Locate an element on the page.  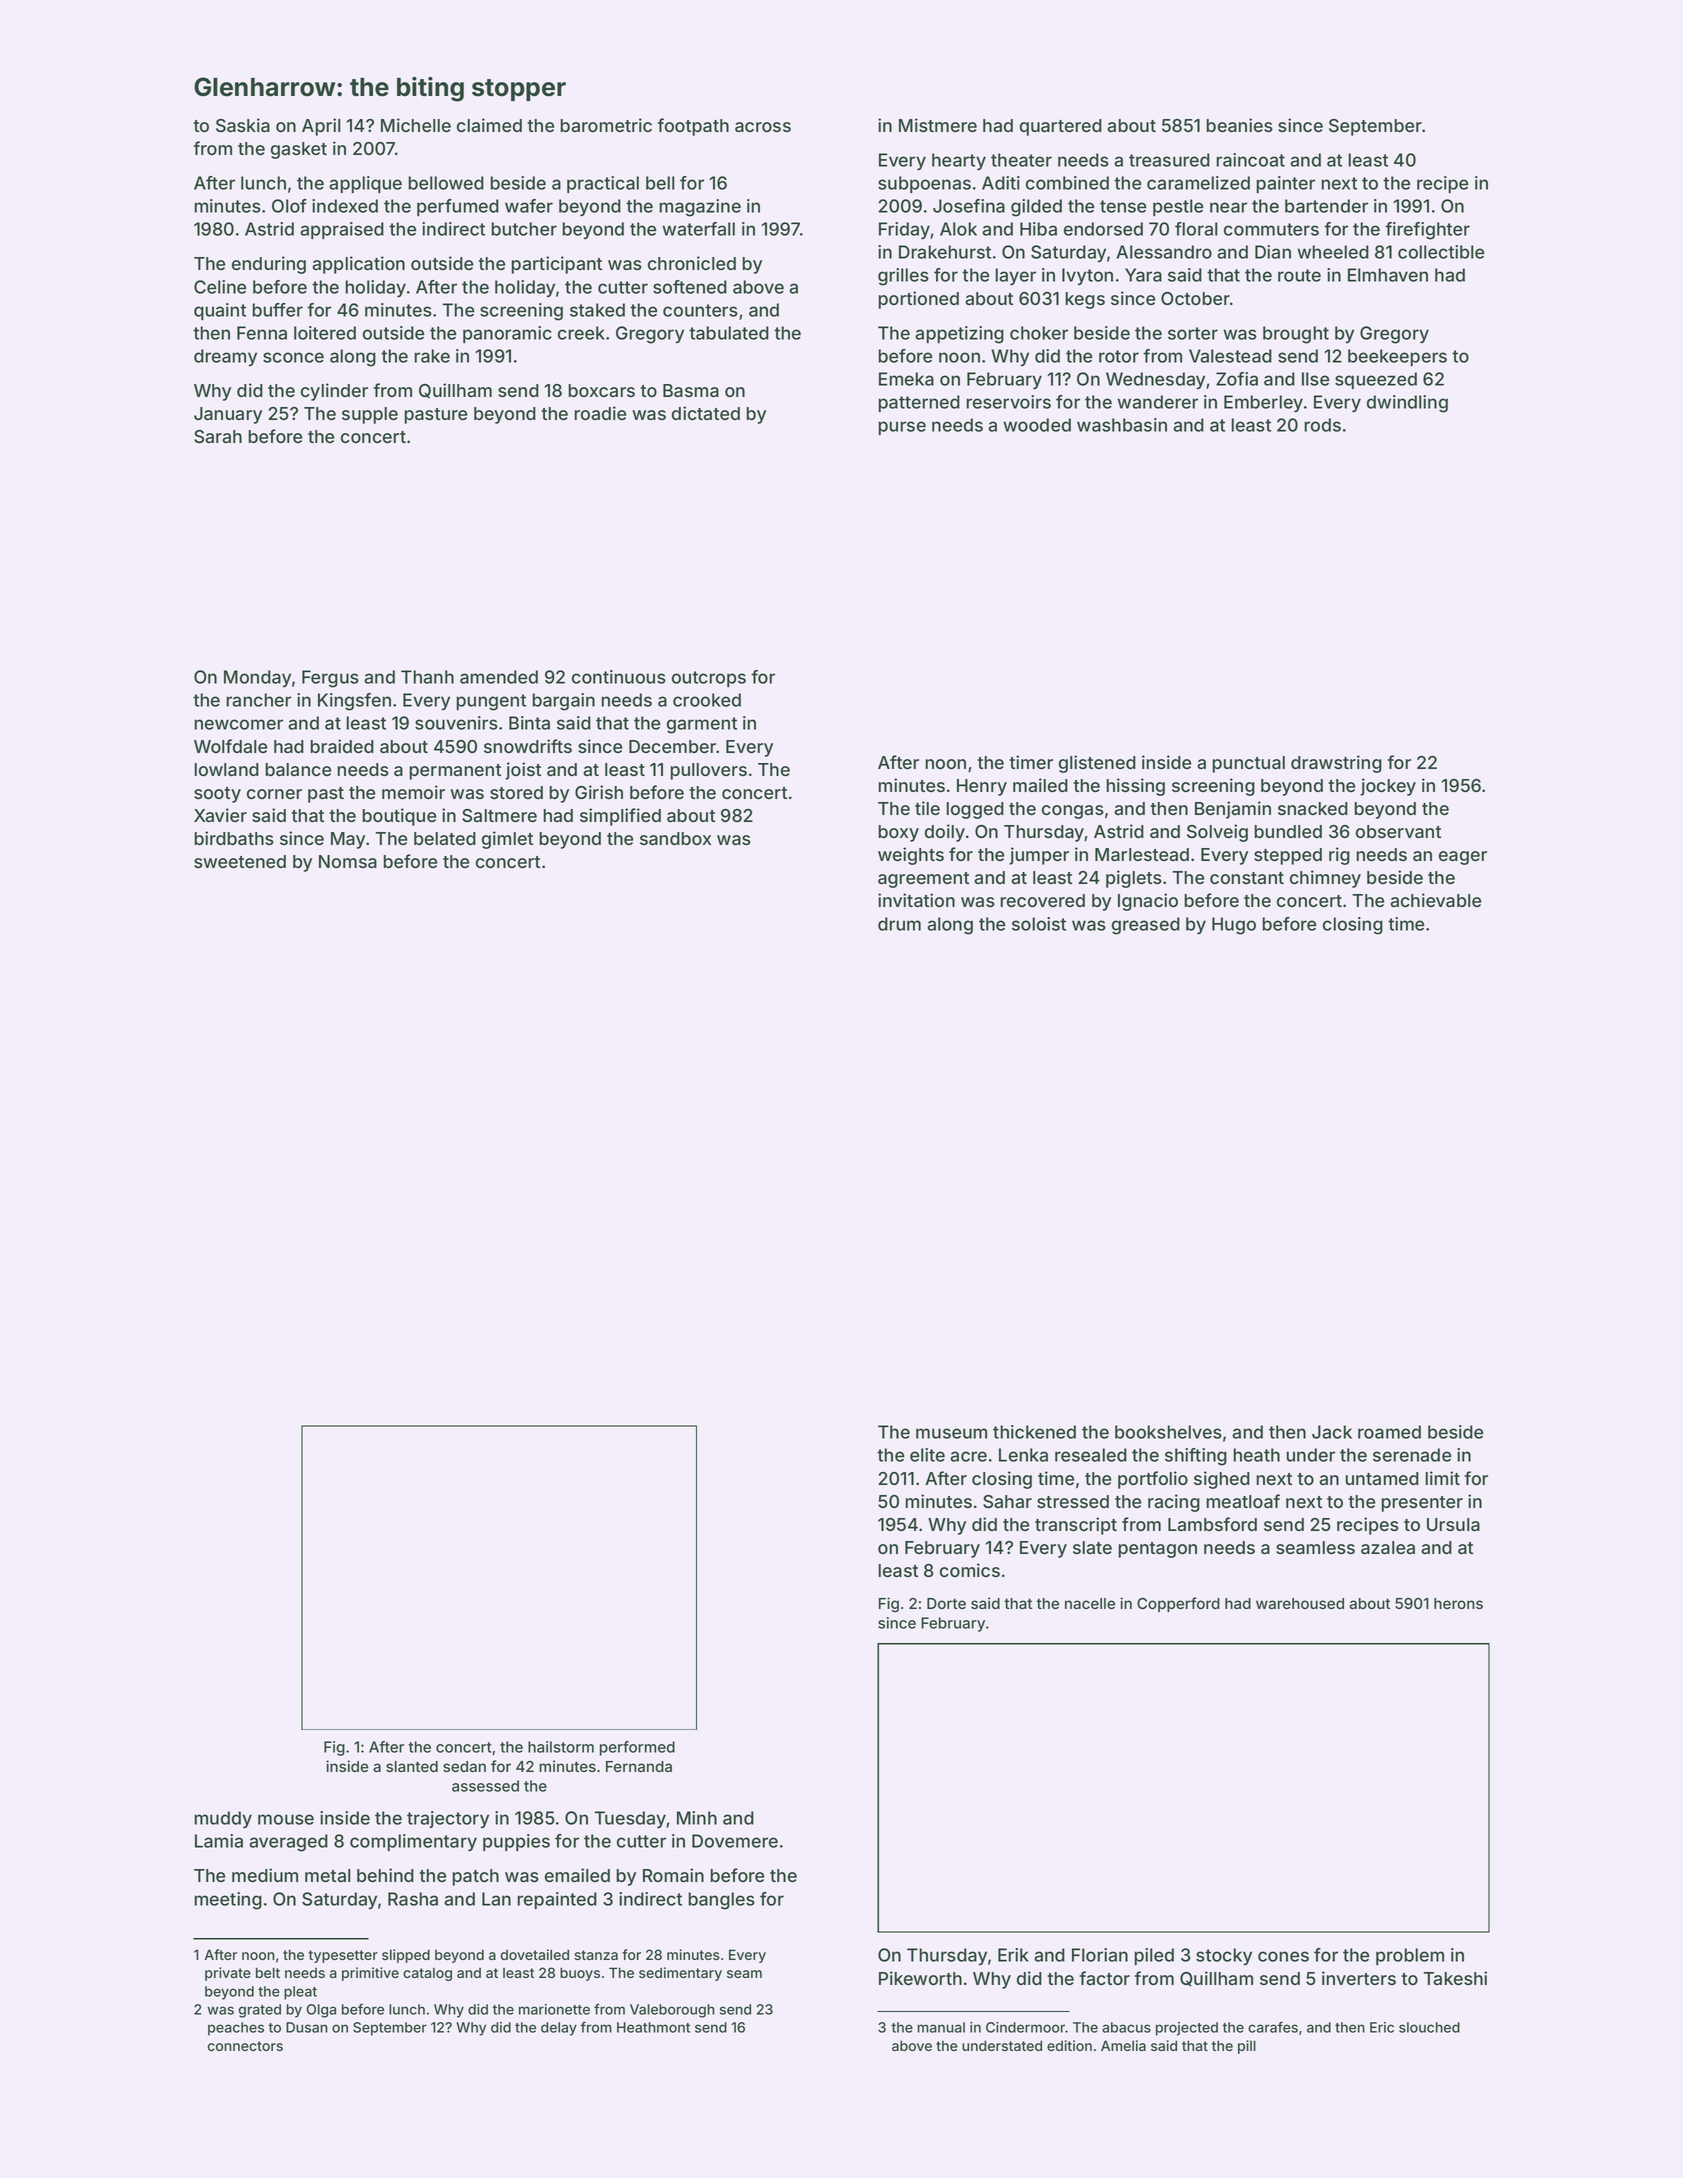
claimed is located at coordinates (489, 125).
